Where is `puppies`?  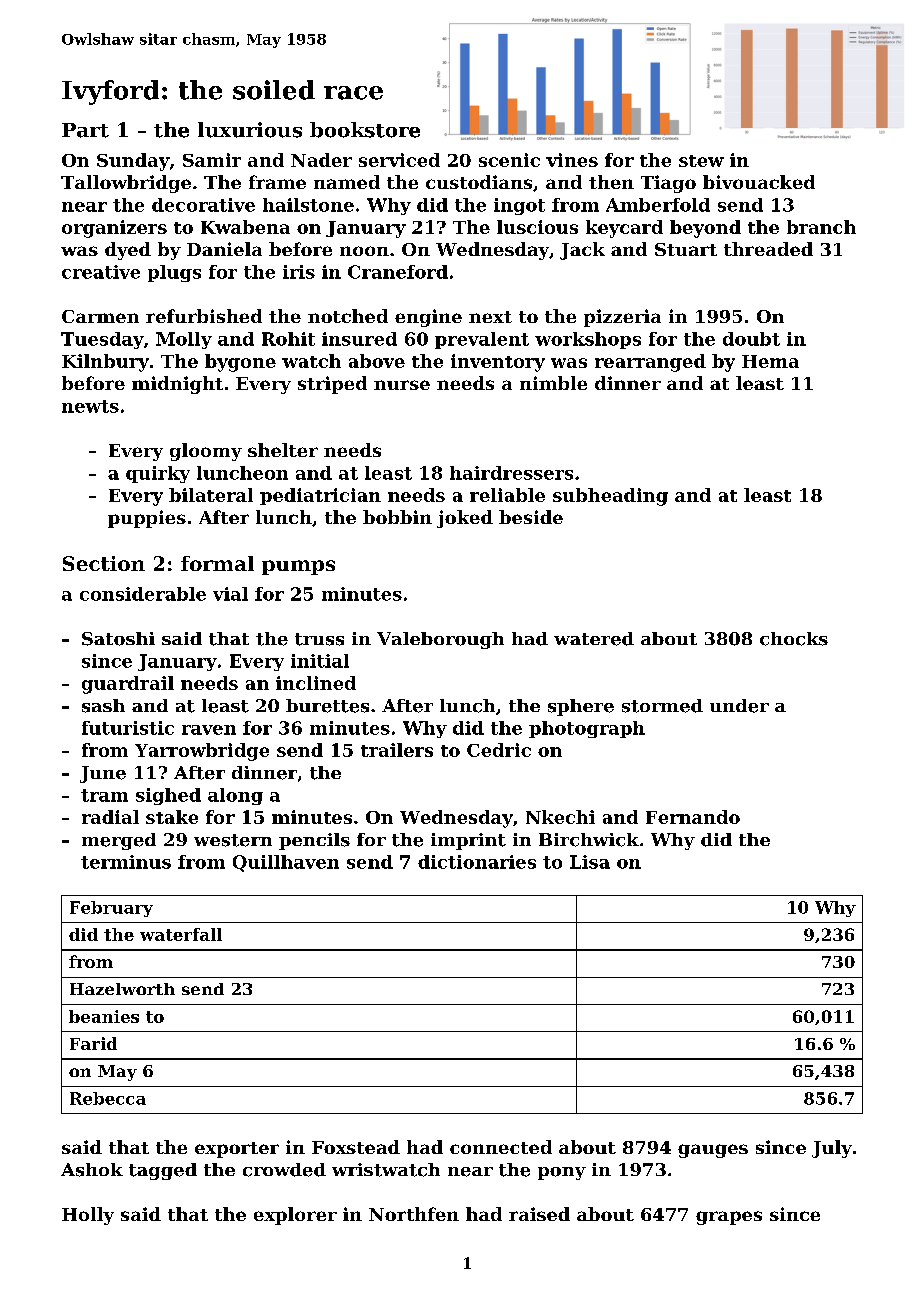
puppies is located at coordinates (147, 519).
